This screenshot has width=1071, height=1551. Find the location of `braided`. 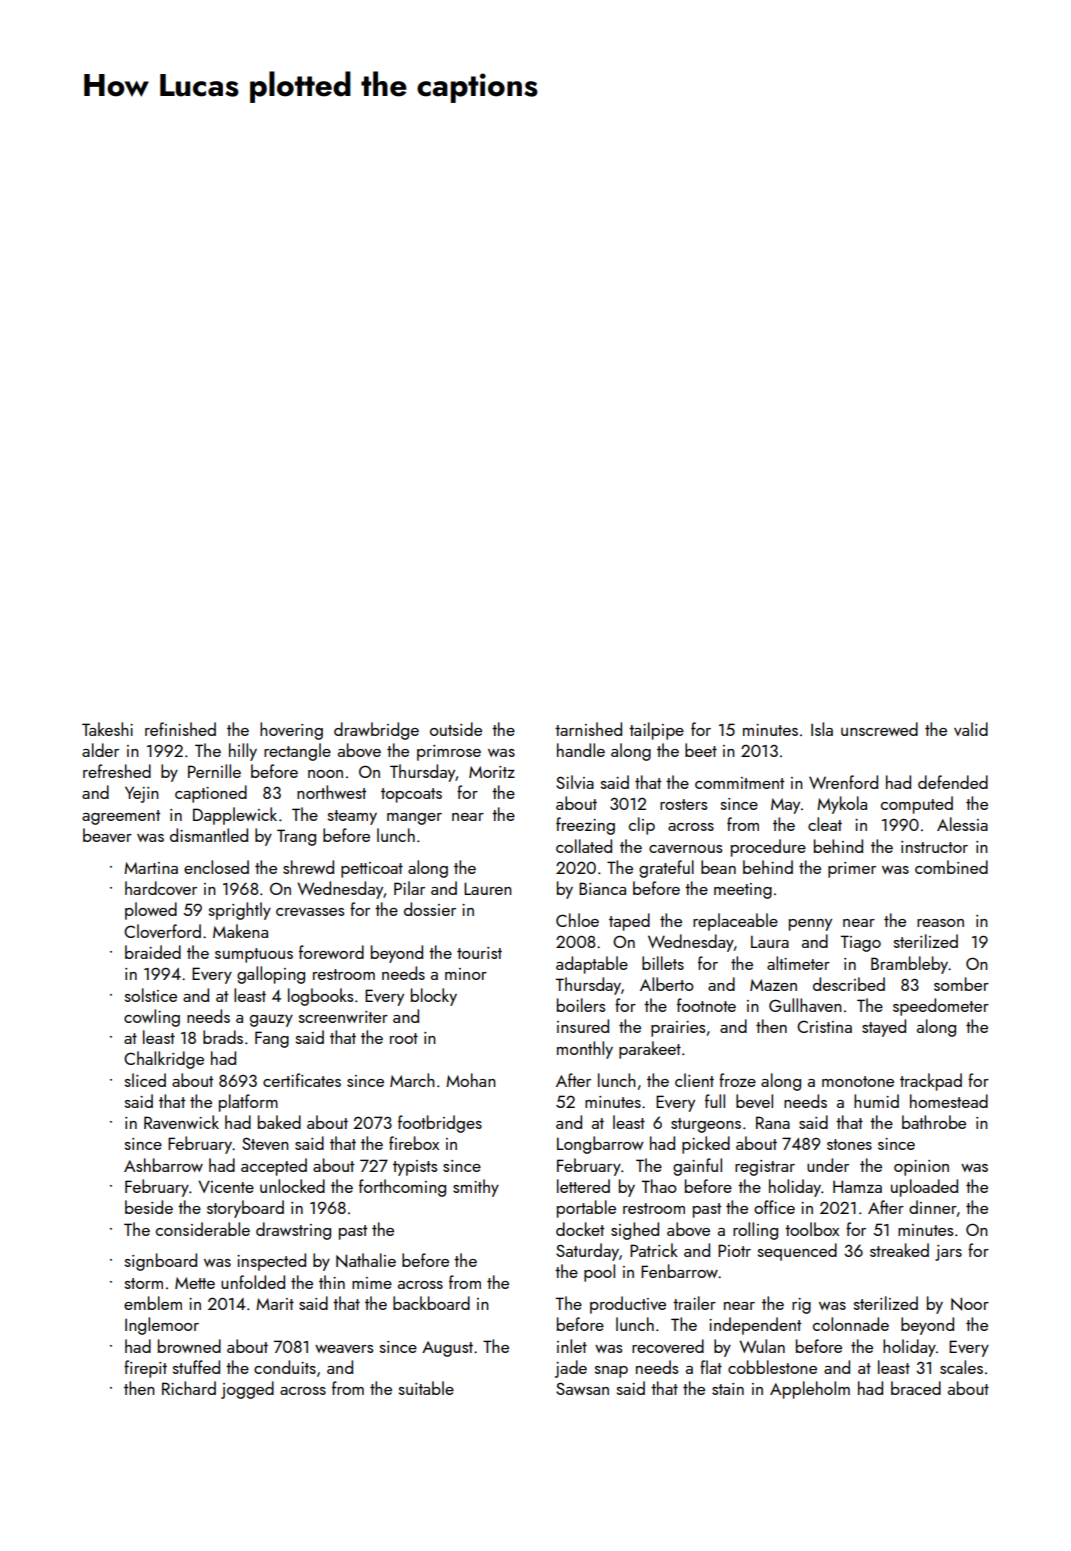

braided is located at coordinates (153, 952).
